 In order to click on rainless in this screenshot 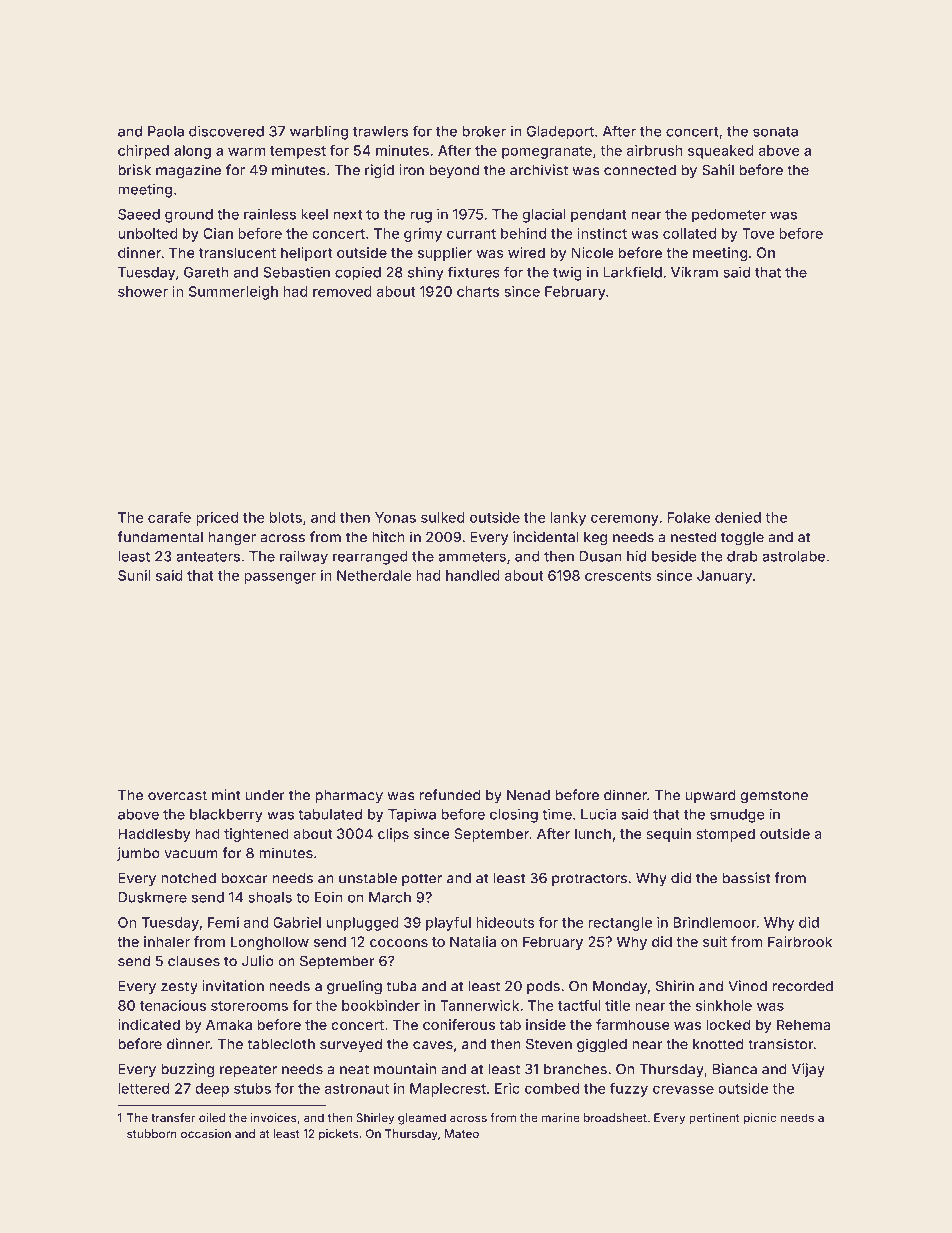, I will do `click(270, 214)`.
